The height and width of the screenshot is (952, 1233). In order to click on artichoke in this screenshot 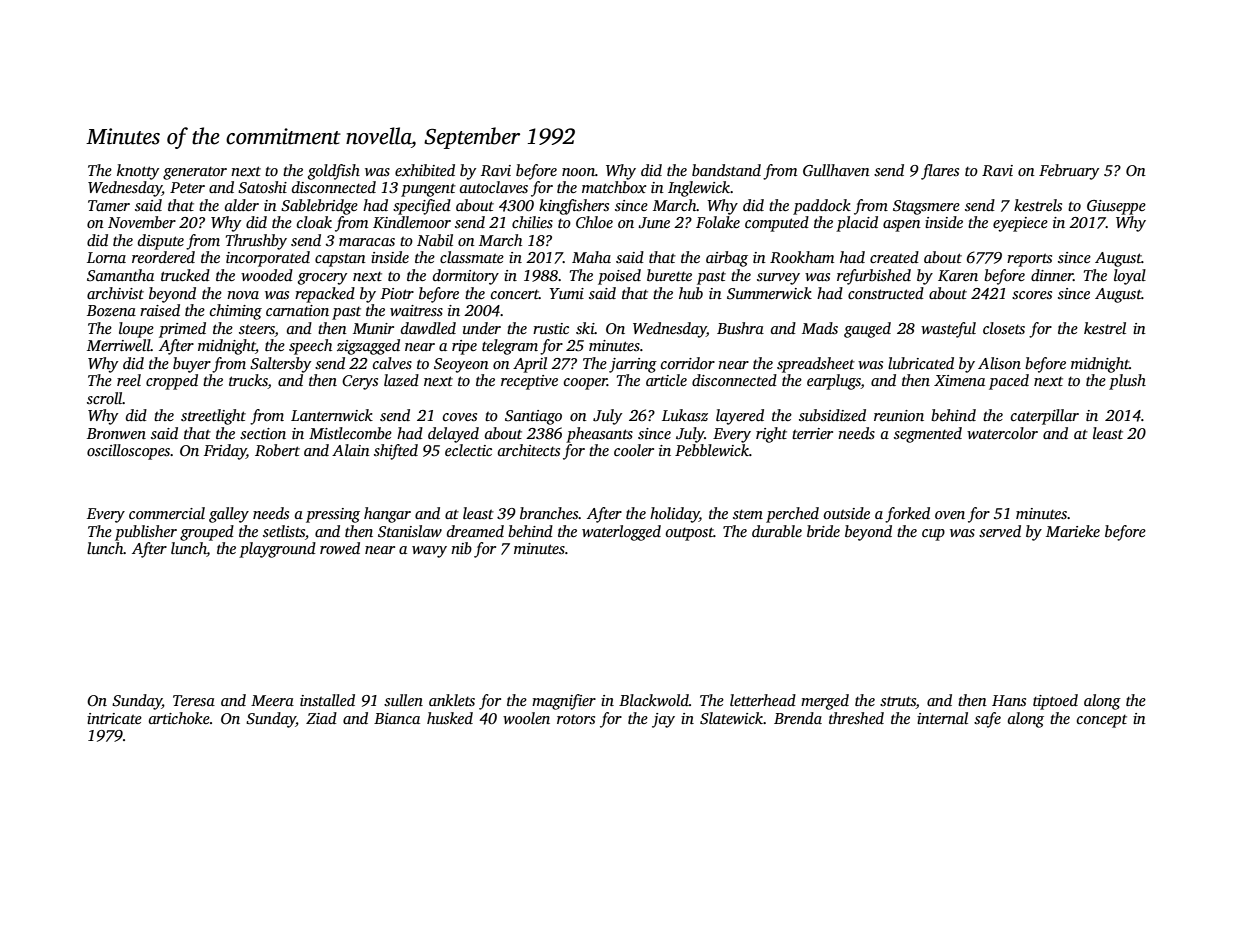, I will do `click(179, 718)`.
